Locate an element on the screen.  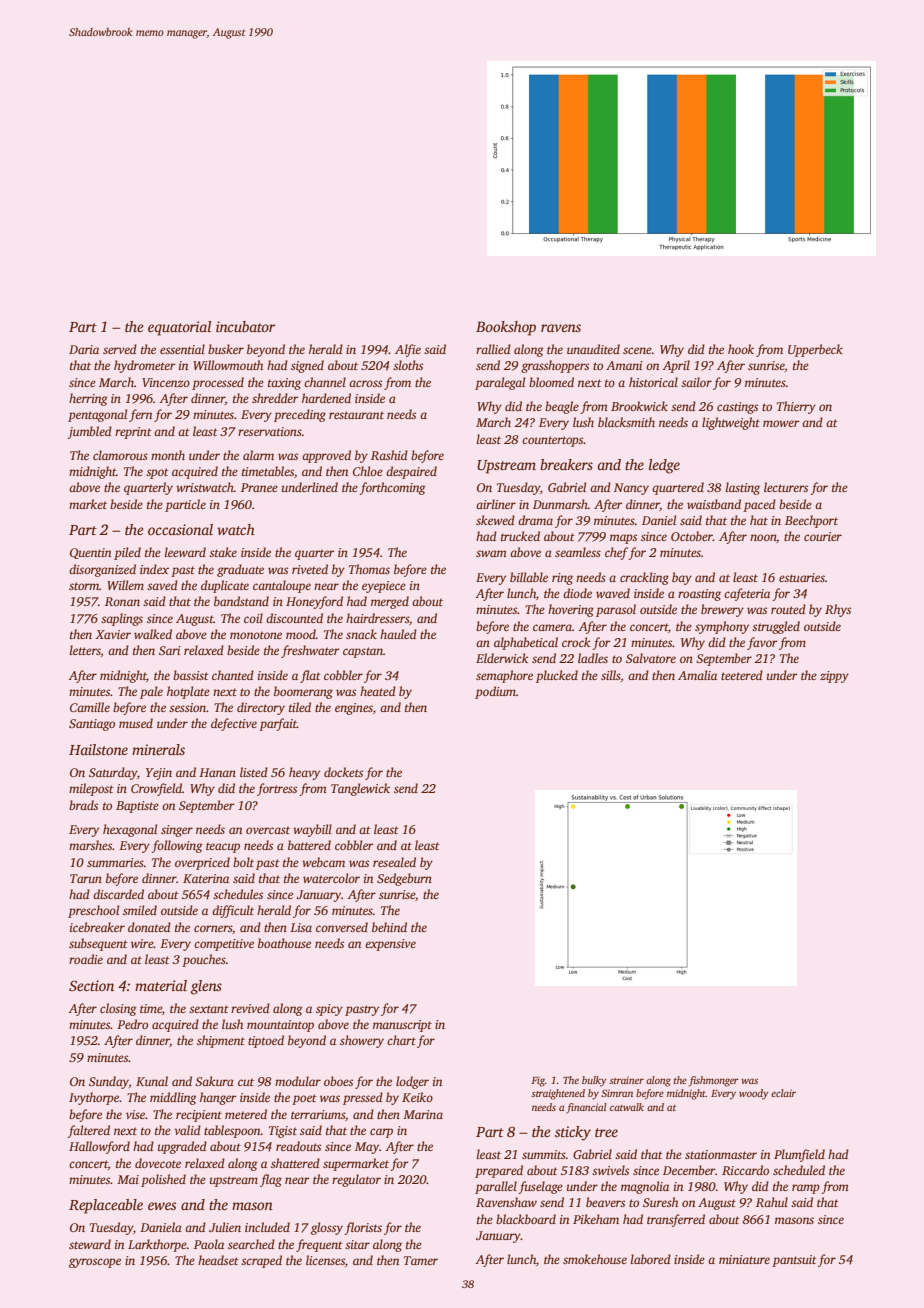
shredder is located at coordinates (275, 398).
